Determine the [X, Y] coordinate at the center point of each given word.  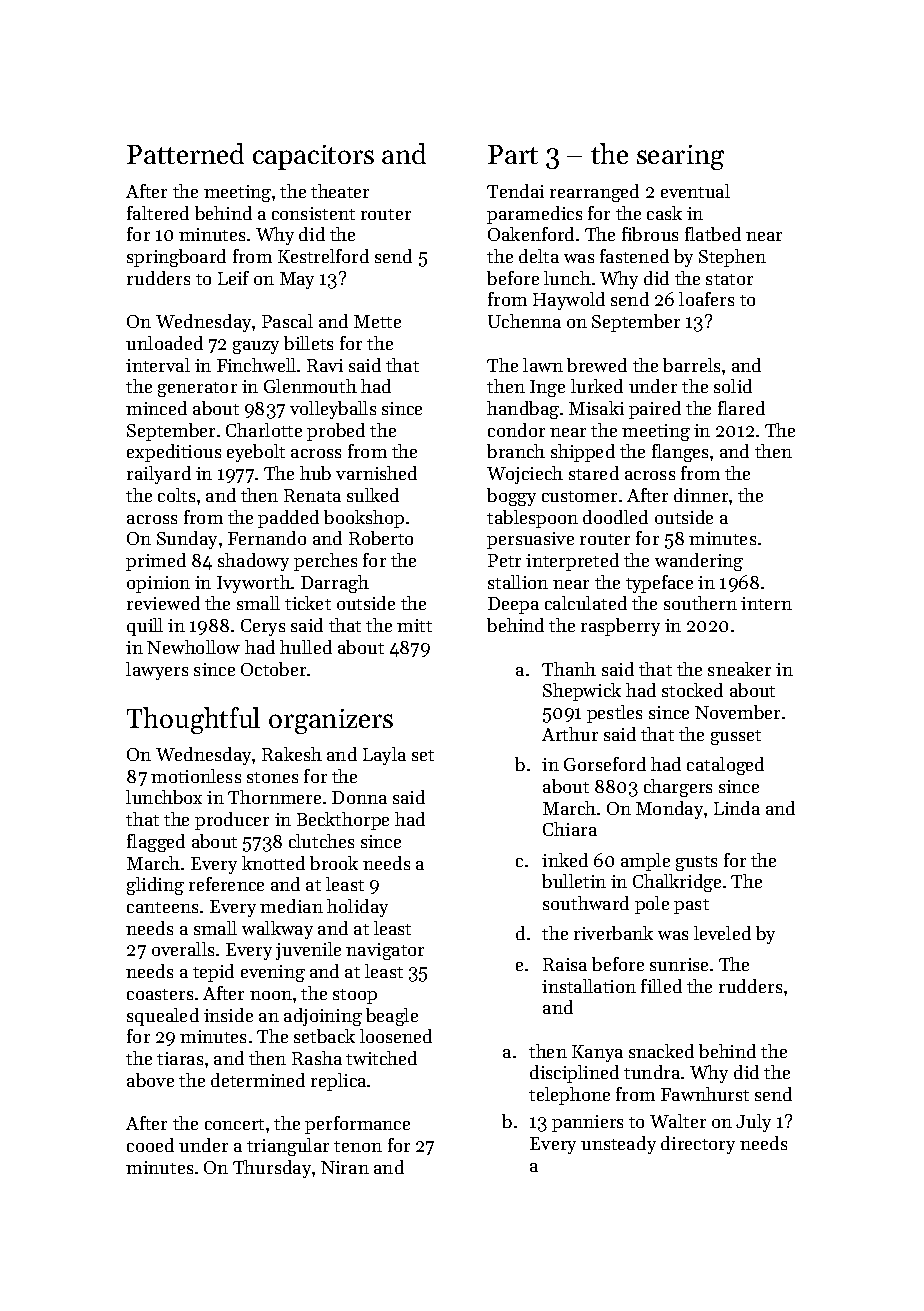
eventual [695, 191]
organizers [331, 721]
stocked [692, 690]
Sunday [187, 540]
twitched [381, 1058]
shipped [583, 453]
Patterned [185, 153]
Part [513, 154]
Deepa [513, 605]
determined [258, 1080]
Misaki [596, 408]
